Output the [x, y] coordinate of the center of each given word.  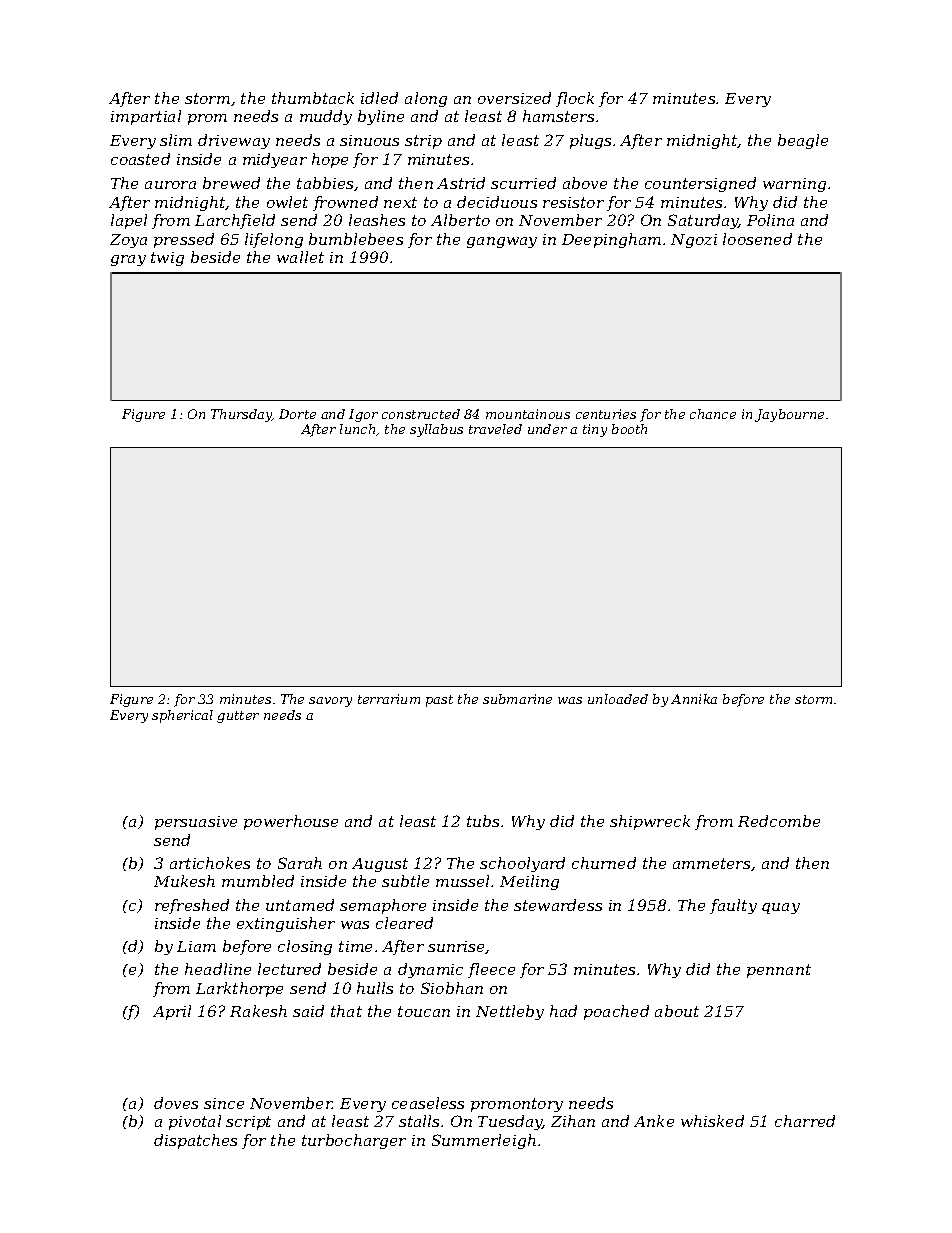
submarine [517, 699]
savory [330, 702]
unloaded [618, 699]
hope [330, 160]
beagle [803, 141]
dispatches [195, 1141]
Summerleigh [484, 1141]
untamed [300, 905]
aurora [170, 185]
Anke [654, 1121]
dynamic [430, 970]
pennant [779, 971]
